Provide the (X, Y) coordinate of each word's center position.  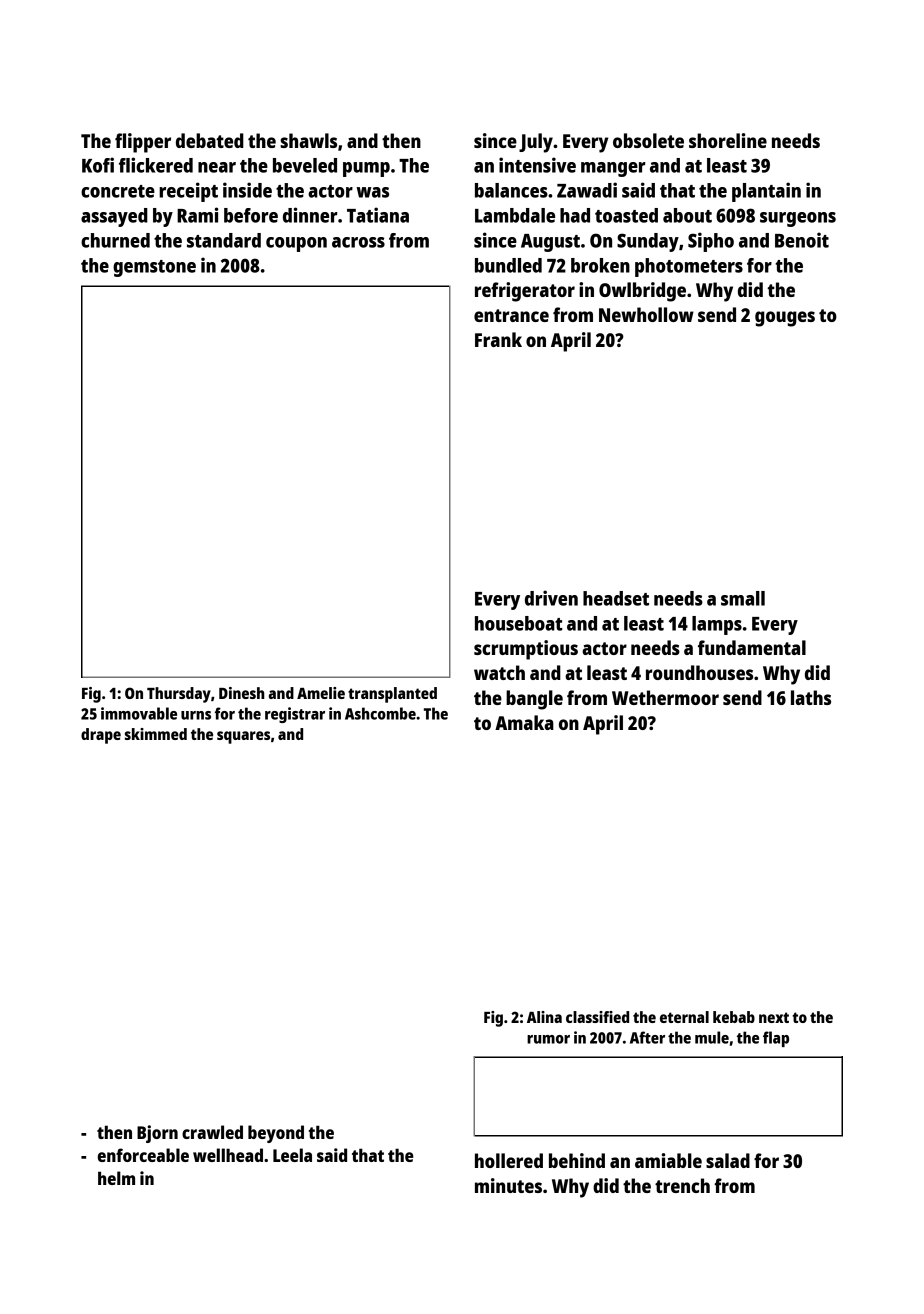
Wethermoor (665, 697)
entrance (511, 315)
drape (101, 736)
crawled (212, 1132)
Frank (498, 339)
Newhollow (646, 314)
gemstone (154, 268)
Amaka (524, 722)
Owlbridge (642, 292)
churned (115, 240)
